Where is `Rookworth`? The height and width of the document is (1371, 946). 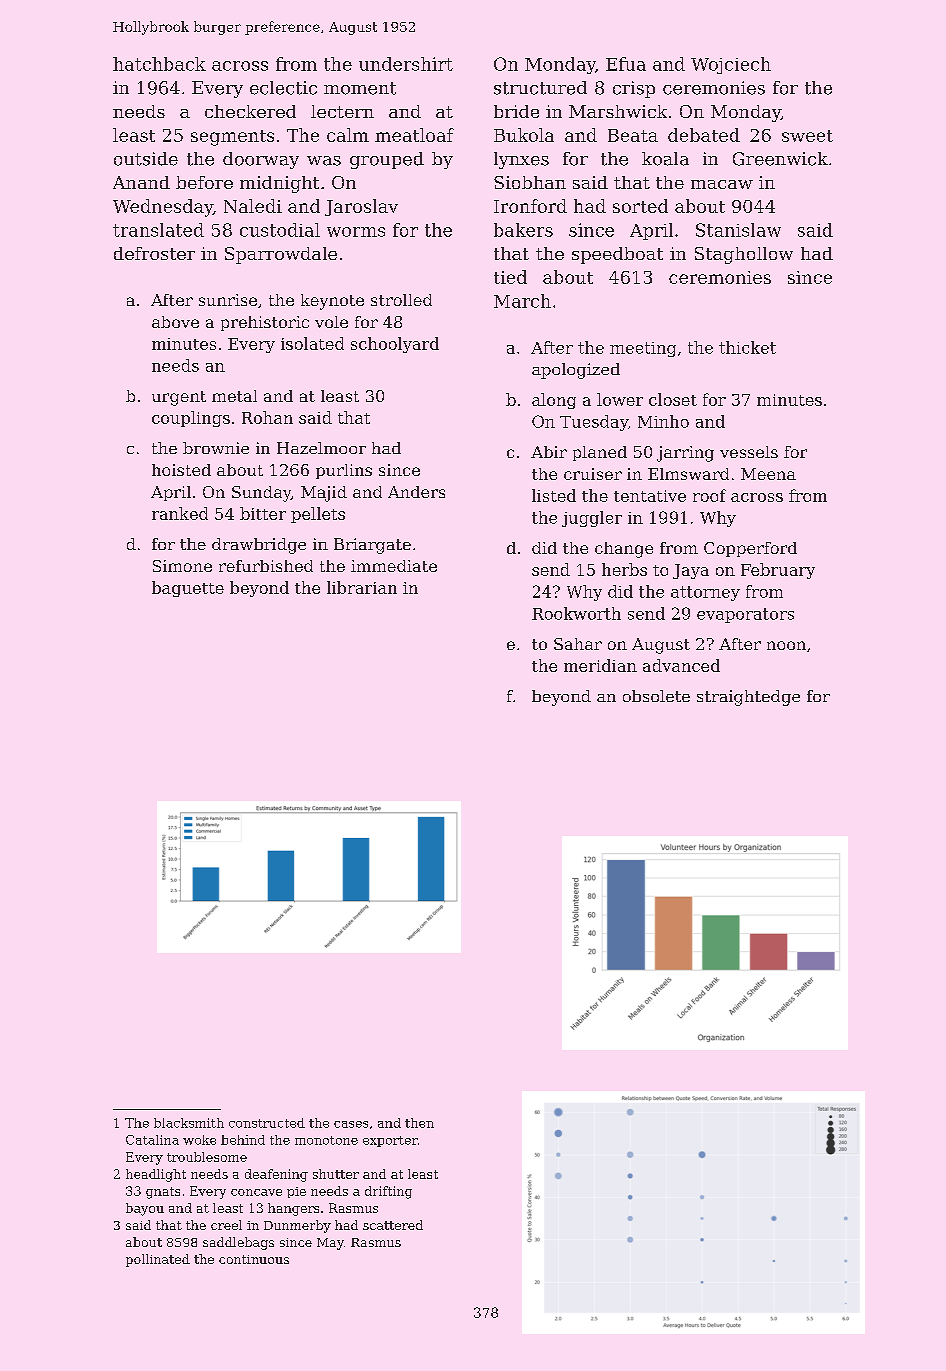 Rookworth is located at coordinates (576, 613).
